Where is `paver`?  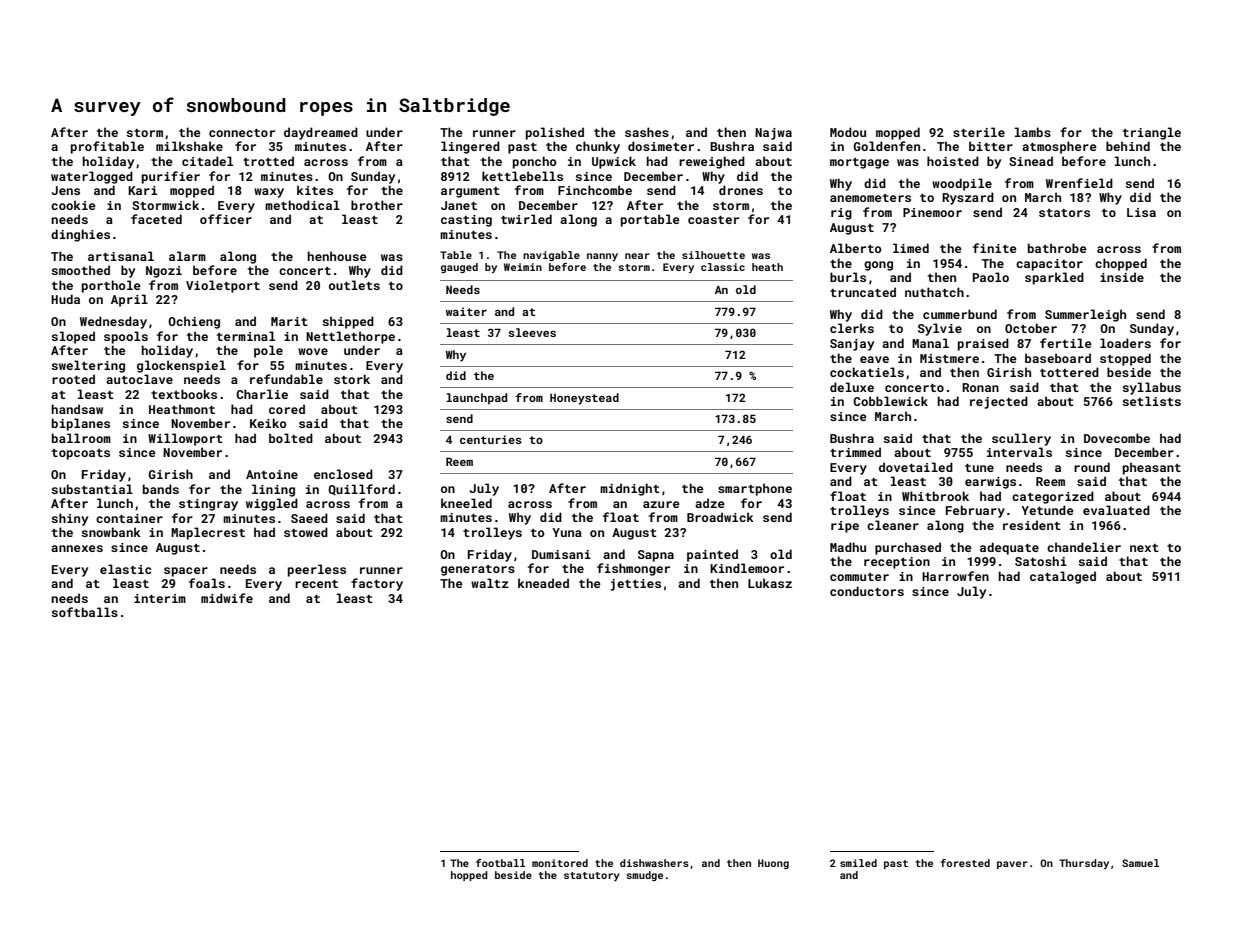
paver is located at coordinates (1012, 865).
